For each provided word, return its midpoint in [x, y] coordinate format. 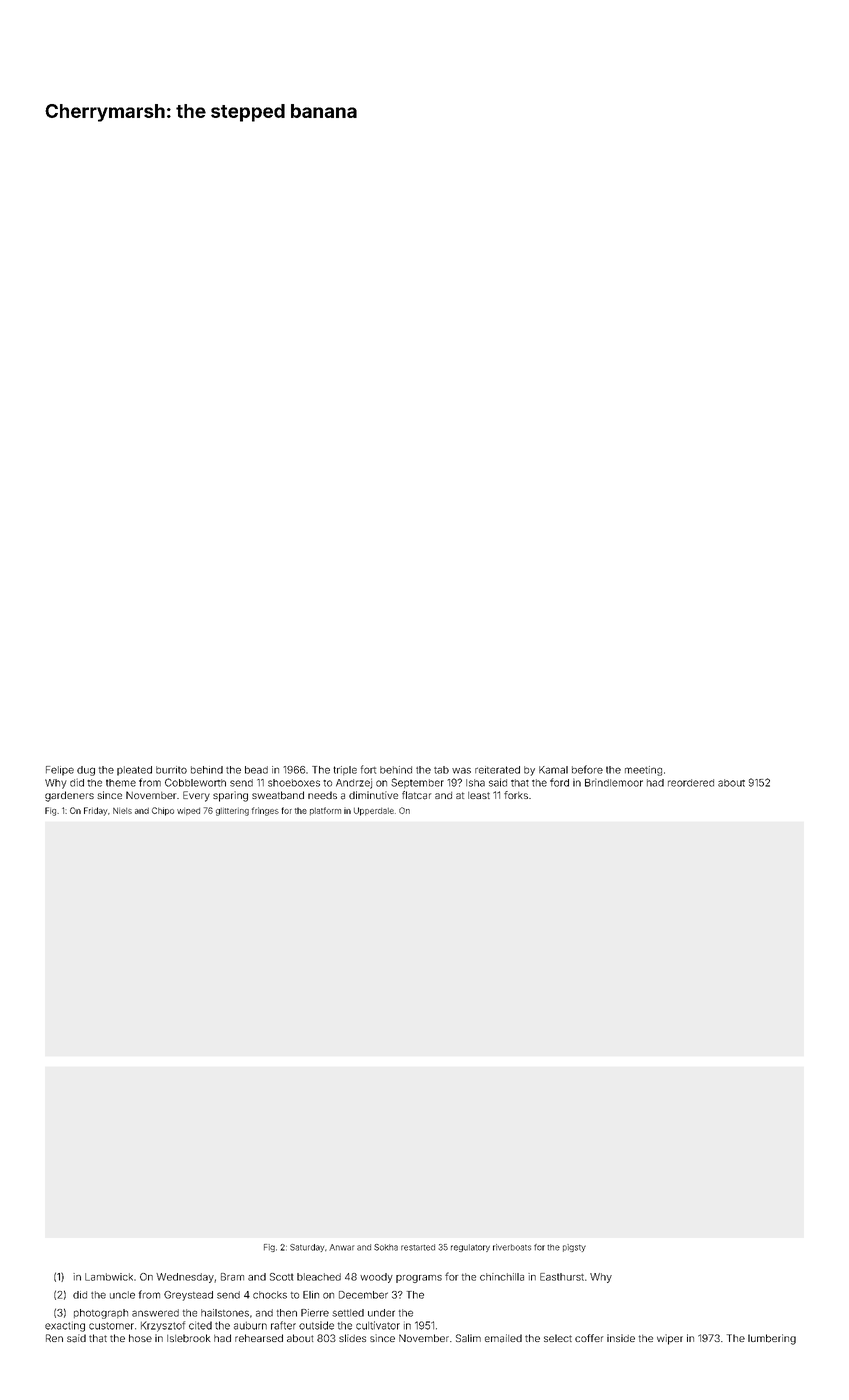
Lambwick [109, 1277]
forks [516, 795]
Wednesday [185, 1278]
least [479, 795]
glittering [232, 811]
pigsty [574, 1248]
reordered [691, 783]
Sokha [386, 1247]
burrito [171, 770]
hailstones [225, 1313]
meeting [643, 771]
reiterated [497, 770]
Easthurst [562, 1277]
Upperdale [374, 811]
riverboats [512, 1247]
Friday [96, 811]
